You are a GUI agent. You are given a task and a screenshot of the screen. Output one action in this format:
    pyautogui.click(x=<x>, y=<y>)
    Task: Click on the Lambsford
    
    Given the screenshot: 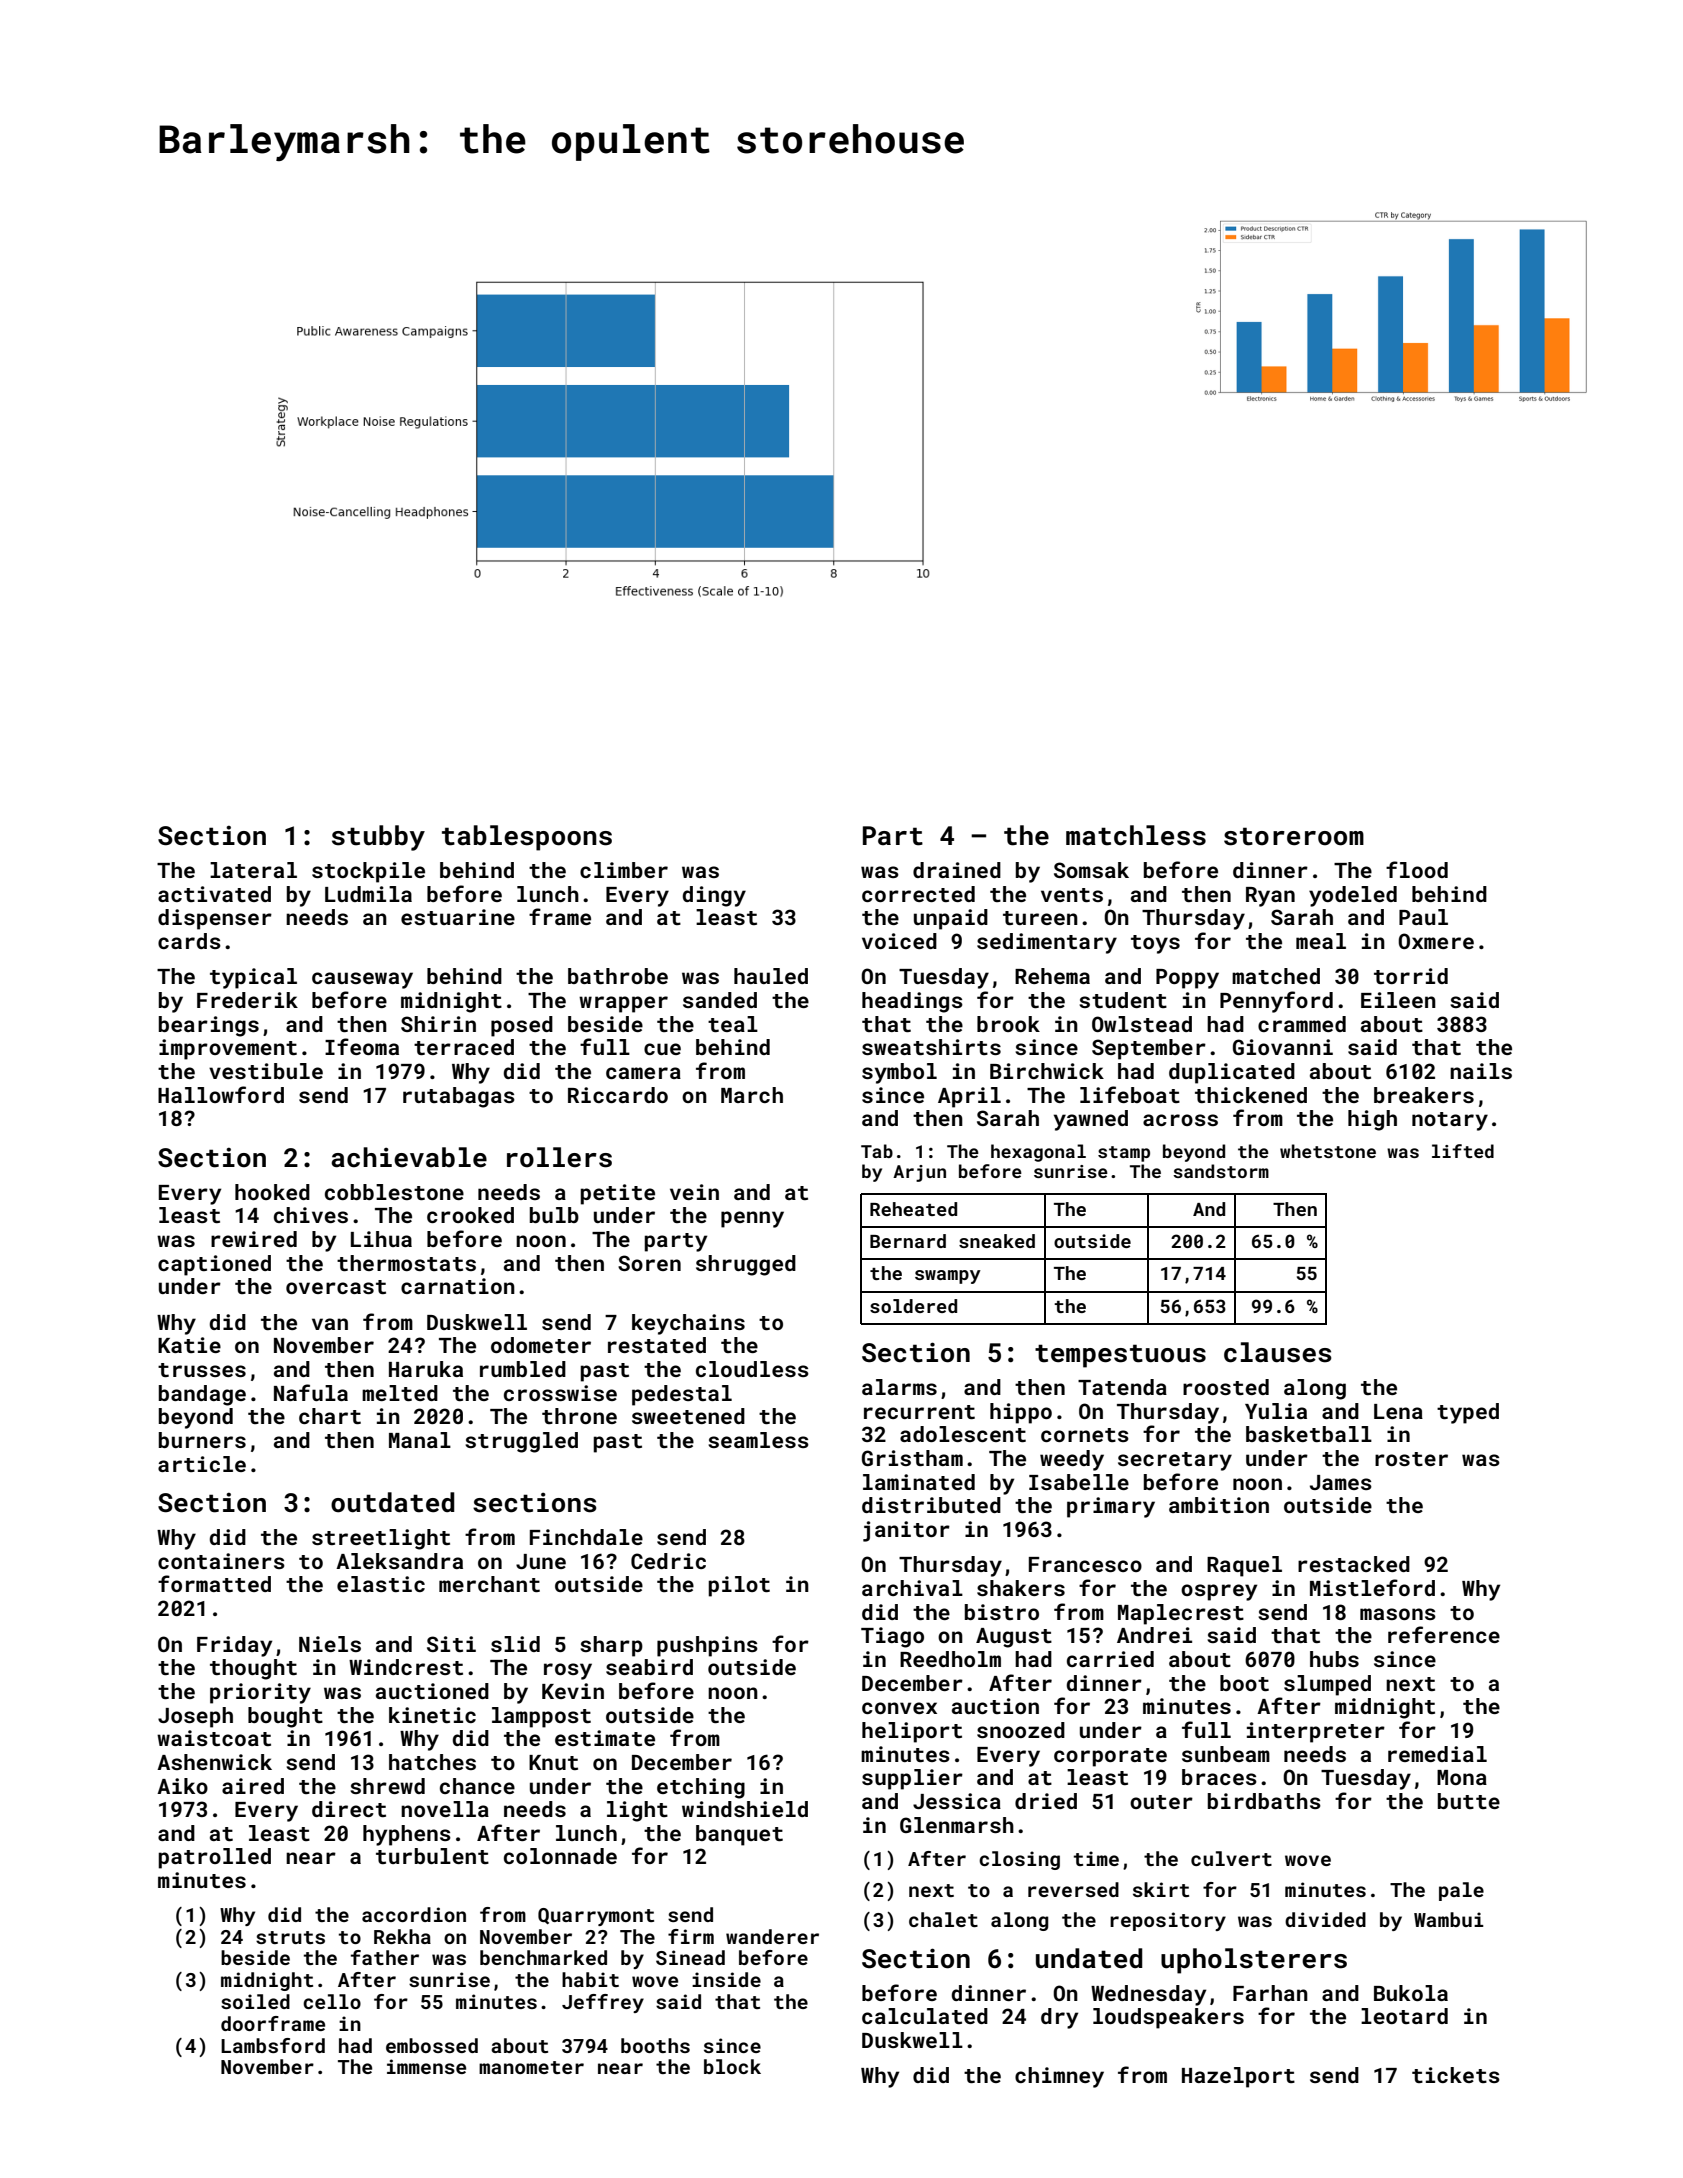 What is the action you would take?
    pyautogui.click(x=273, y=2045)
